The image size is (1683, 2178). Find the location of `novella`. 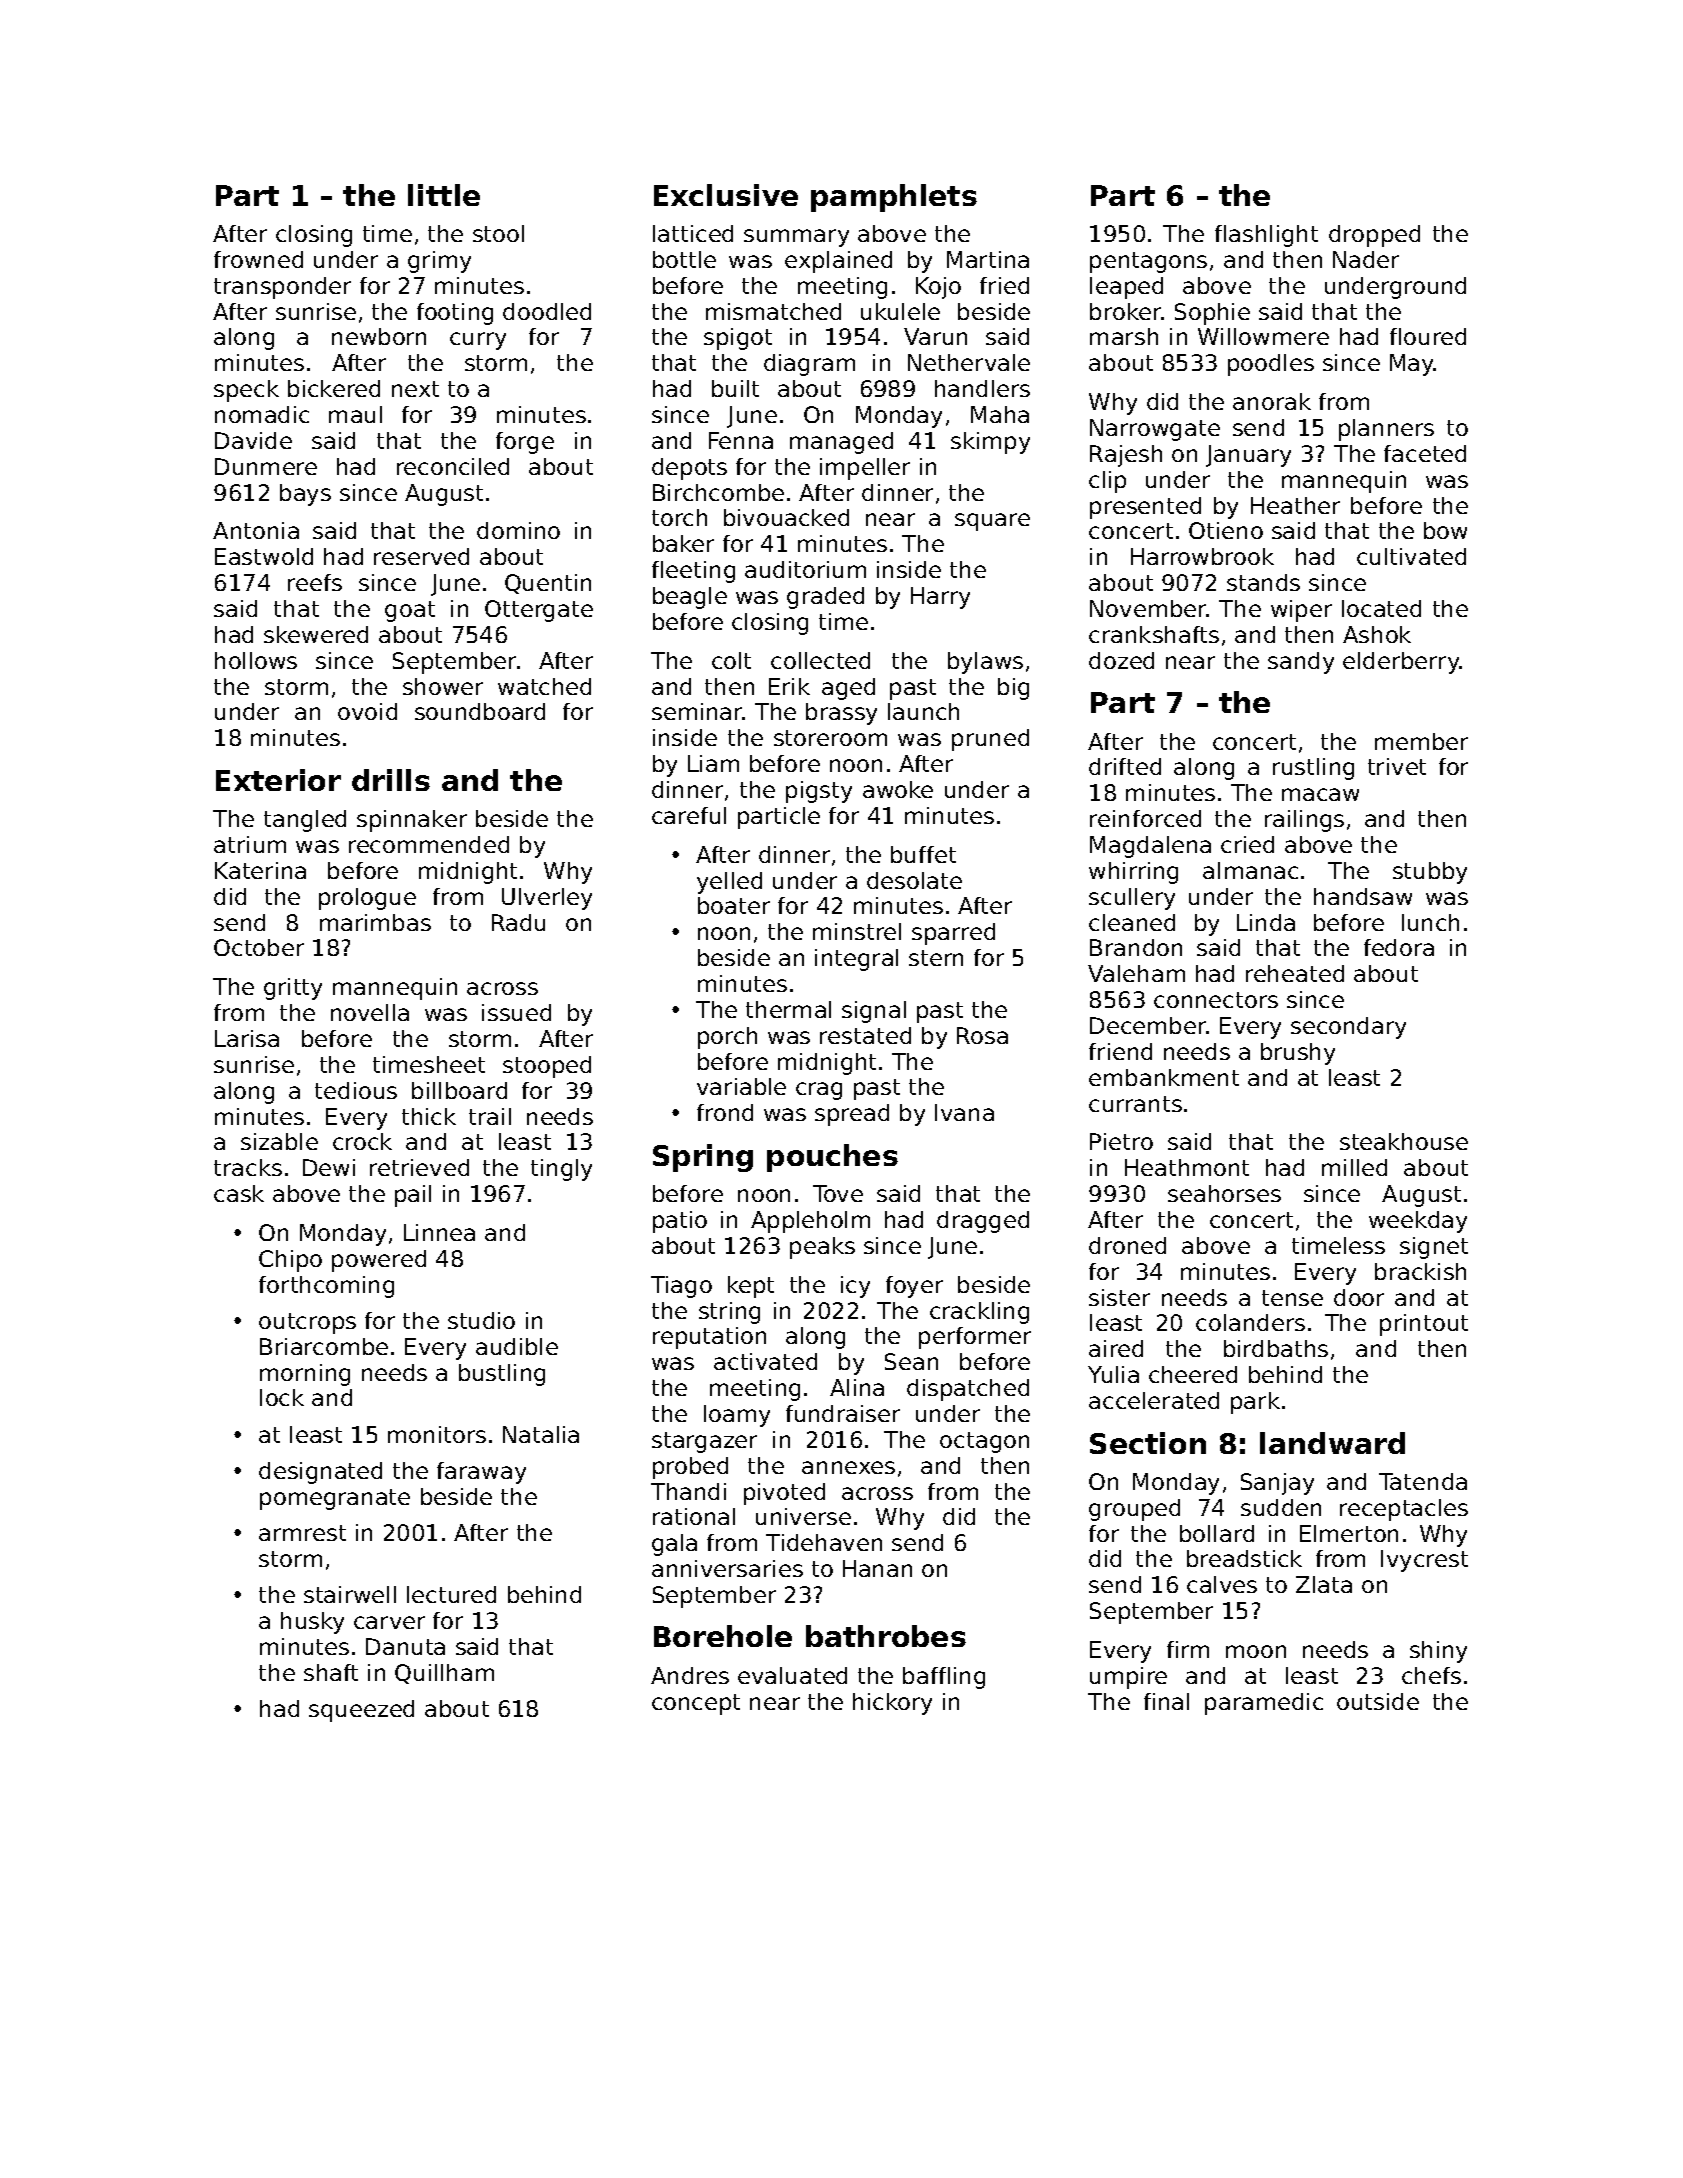

novella is located at coordinates (370, 1012).
